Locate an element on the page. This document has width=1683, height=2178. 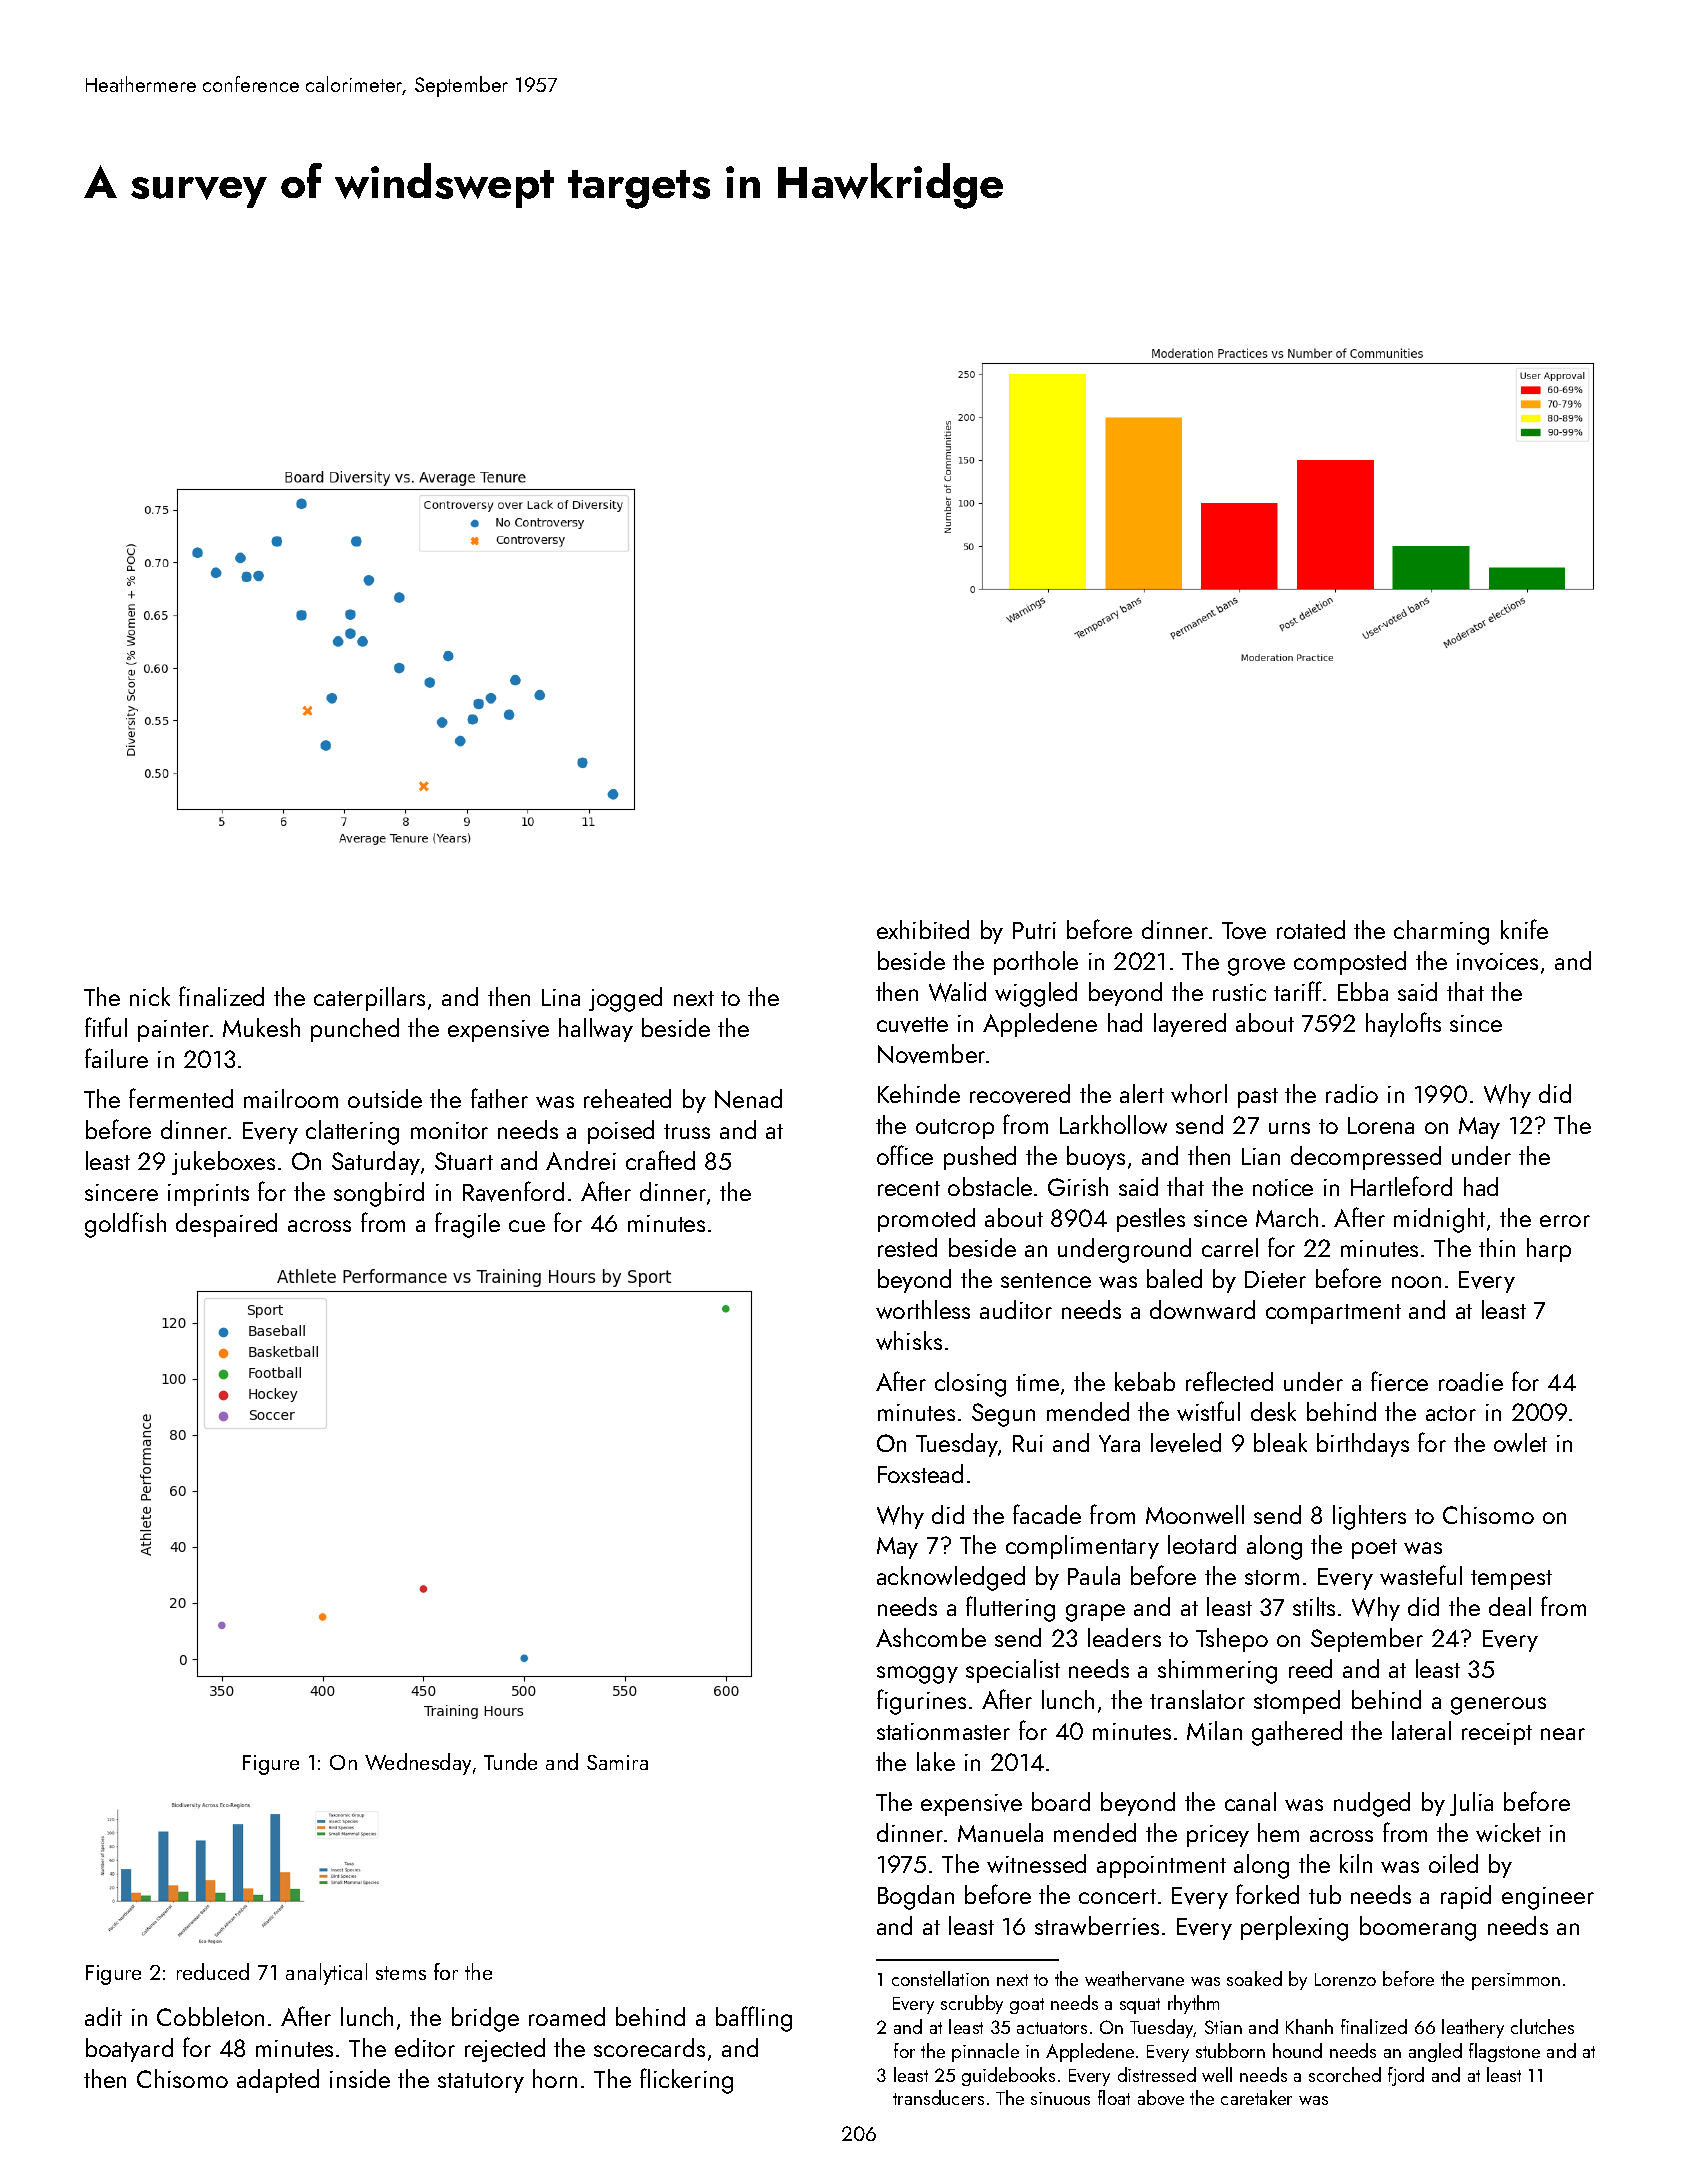
fragile is located at coordinates (467, 1225).
